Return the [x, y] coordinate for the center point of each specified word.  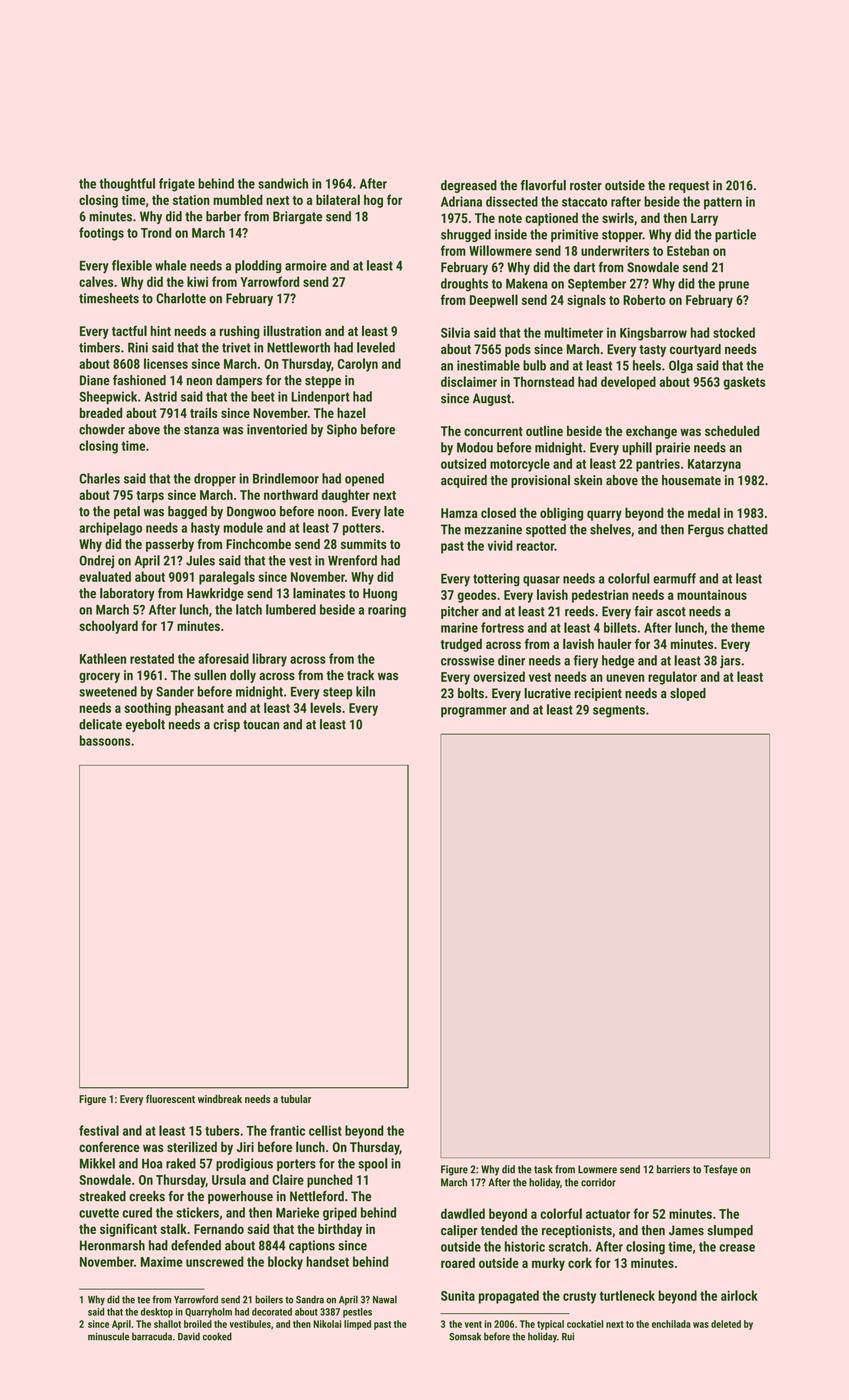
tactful [129, 330]
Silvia [455, 332]
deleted [726, 1324]
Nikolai [327, 1324]
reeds [579, 611]
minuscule [108, 1336]
